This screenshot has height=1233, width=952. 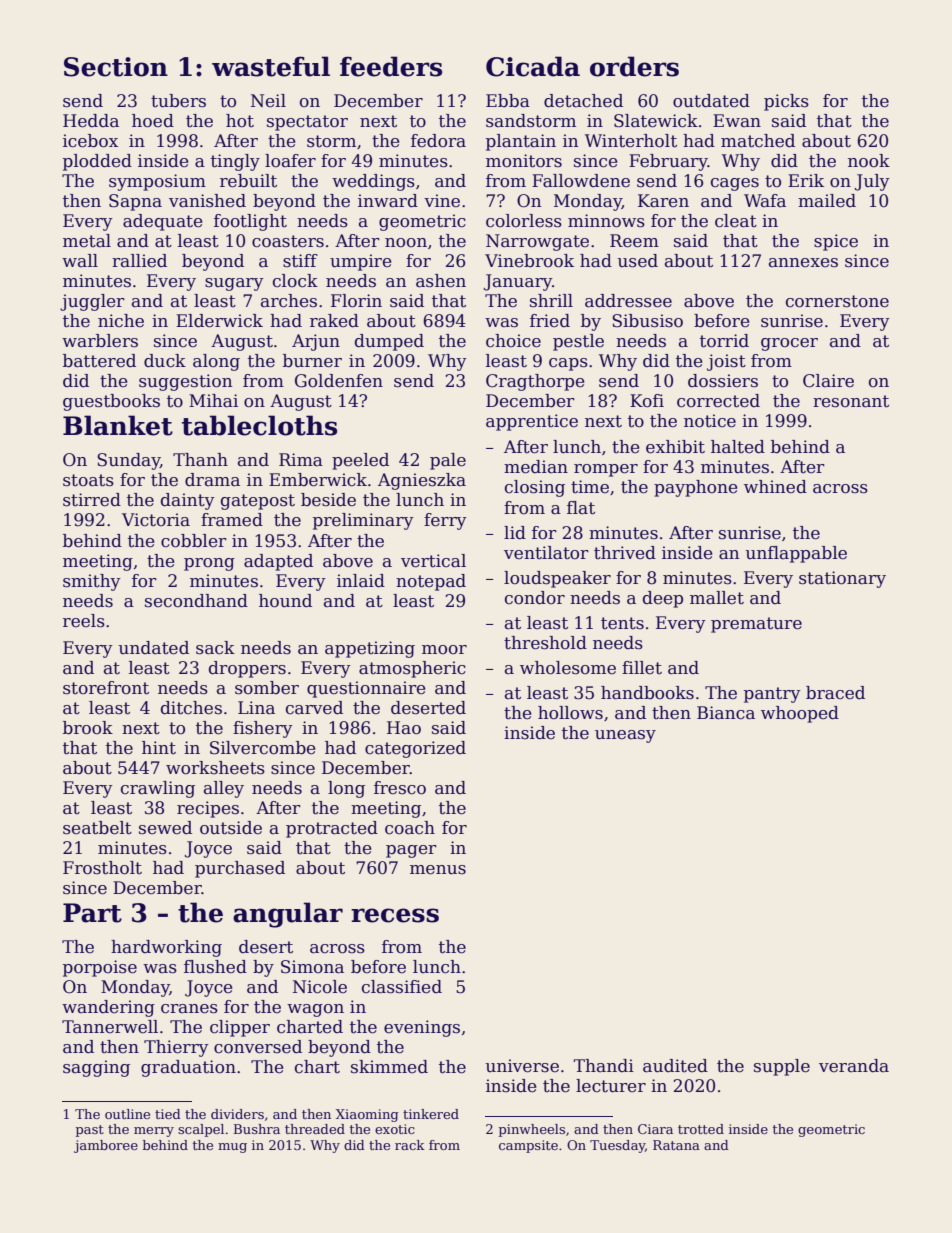 What do you see at coordinates (159, 748) in the screenshot?
I see `hint` at bounding box center [159, 748].
